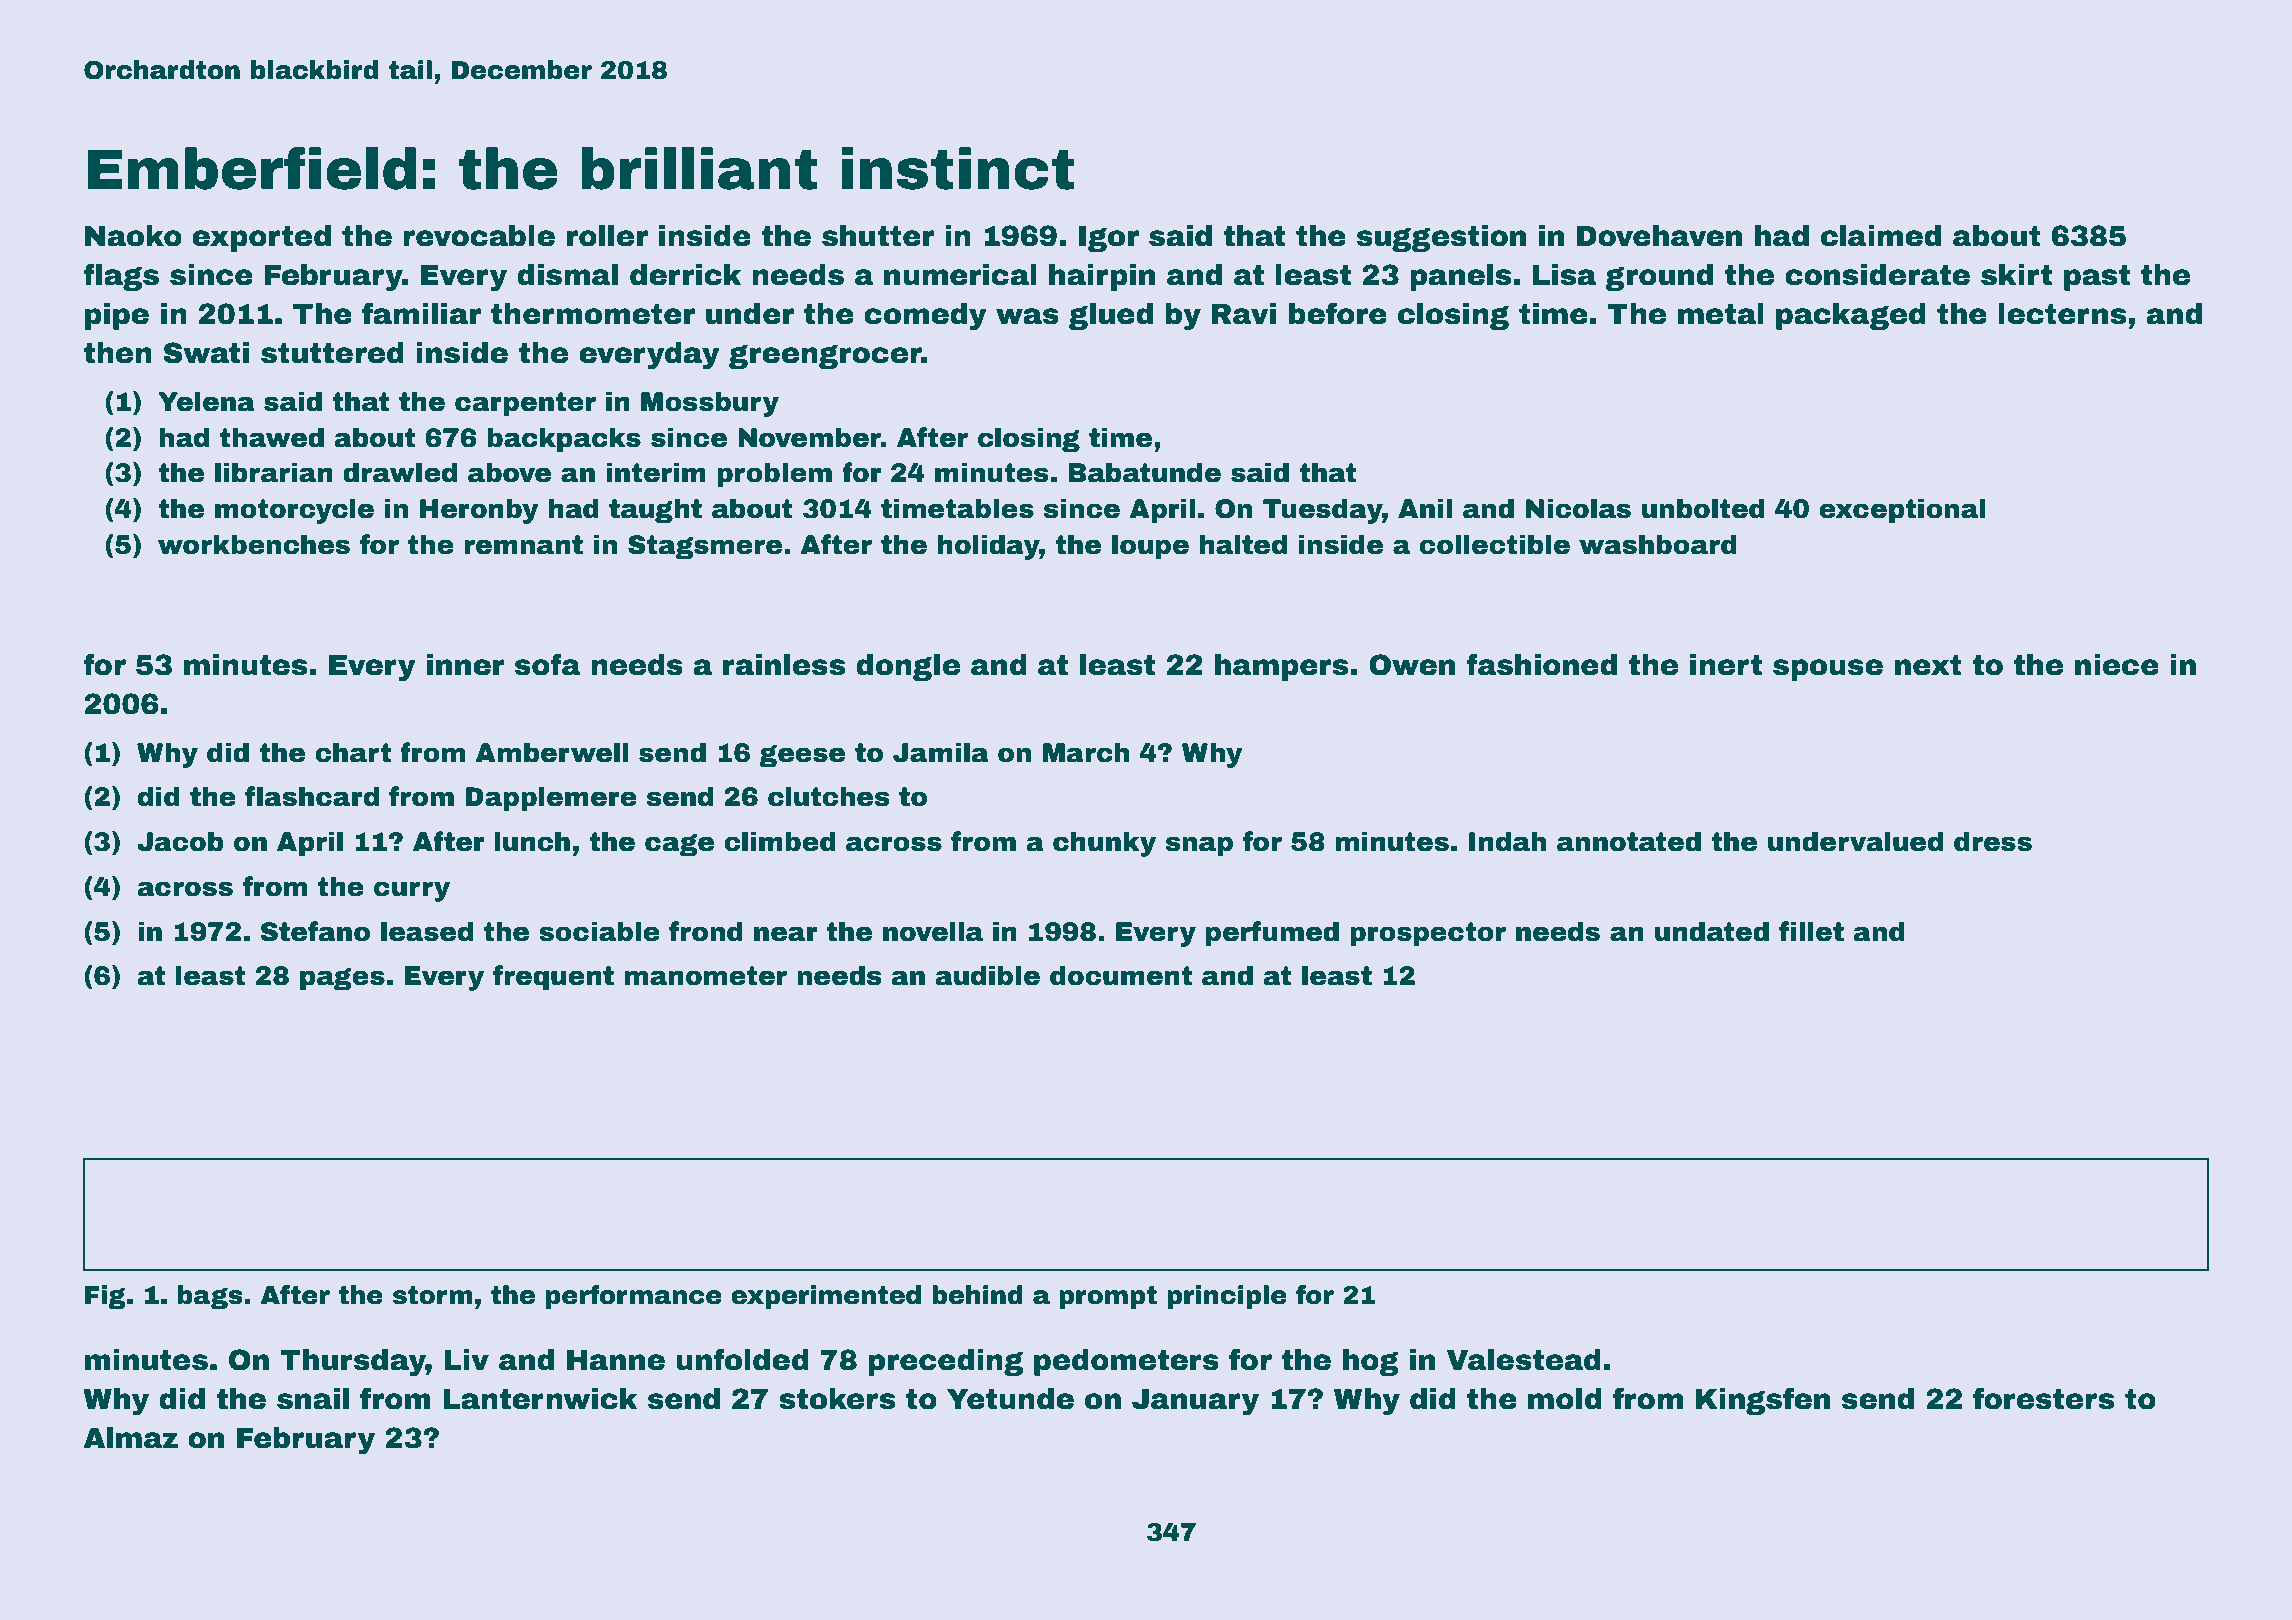  What do you see at coordinates (2043, 1398) in the document?
I see `foresters` at bounding box center [2043, 1398].
